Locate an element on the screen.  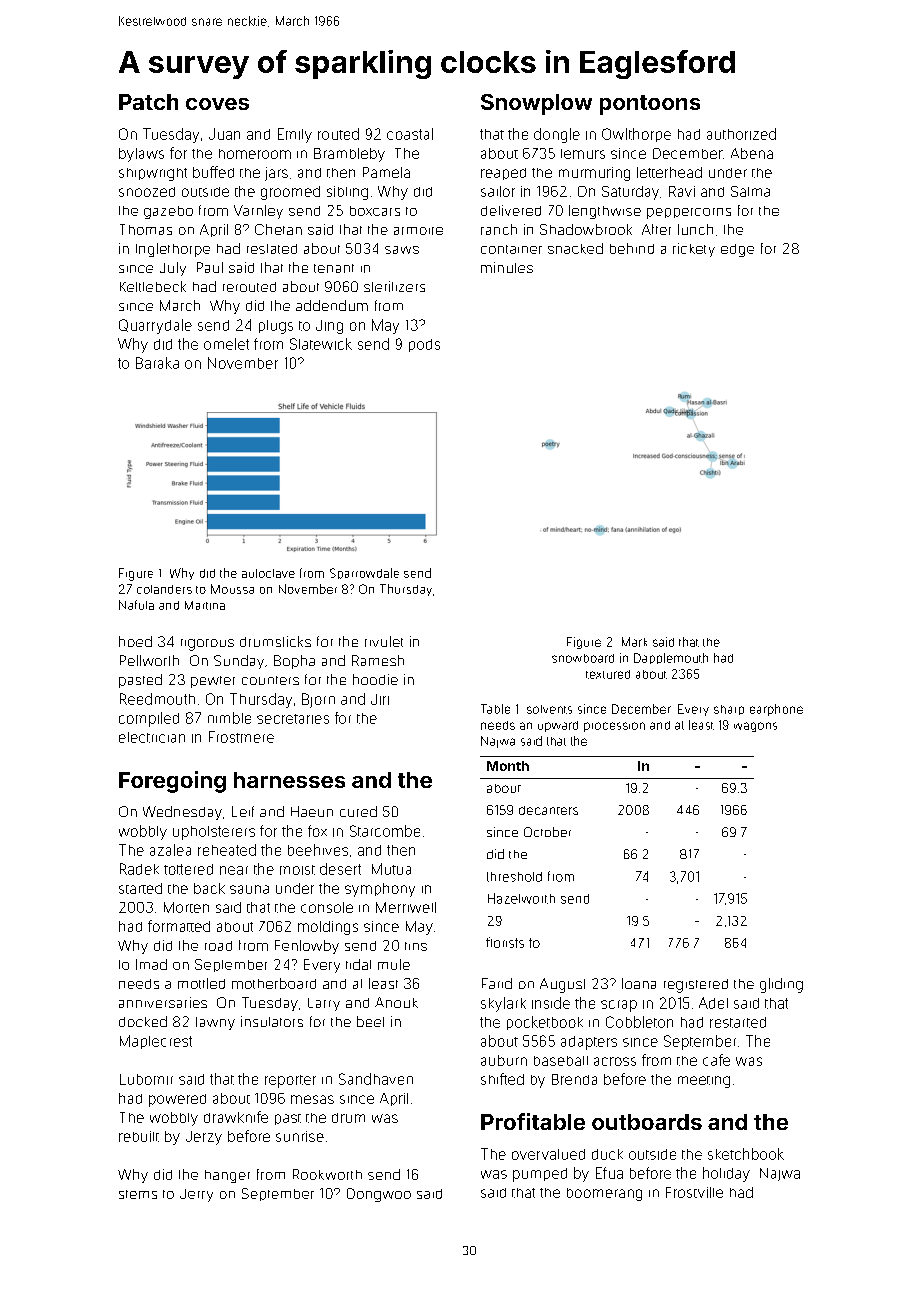
shifted is located at coordinates (502, 1079).
